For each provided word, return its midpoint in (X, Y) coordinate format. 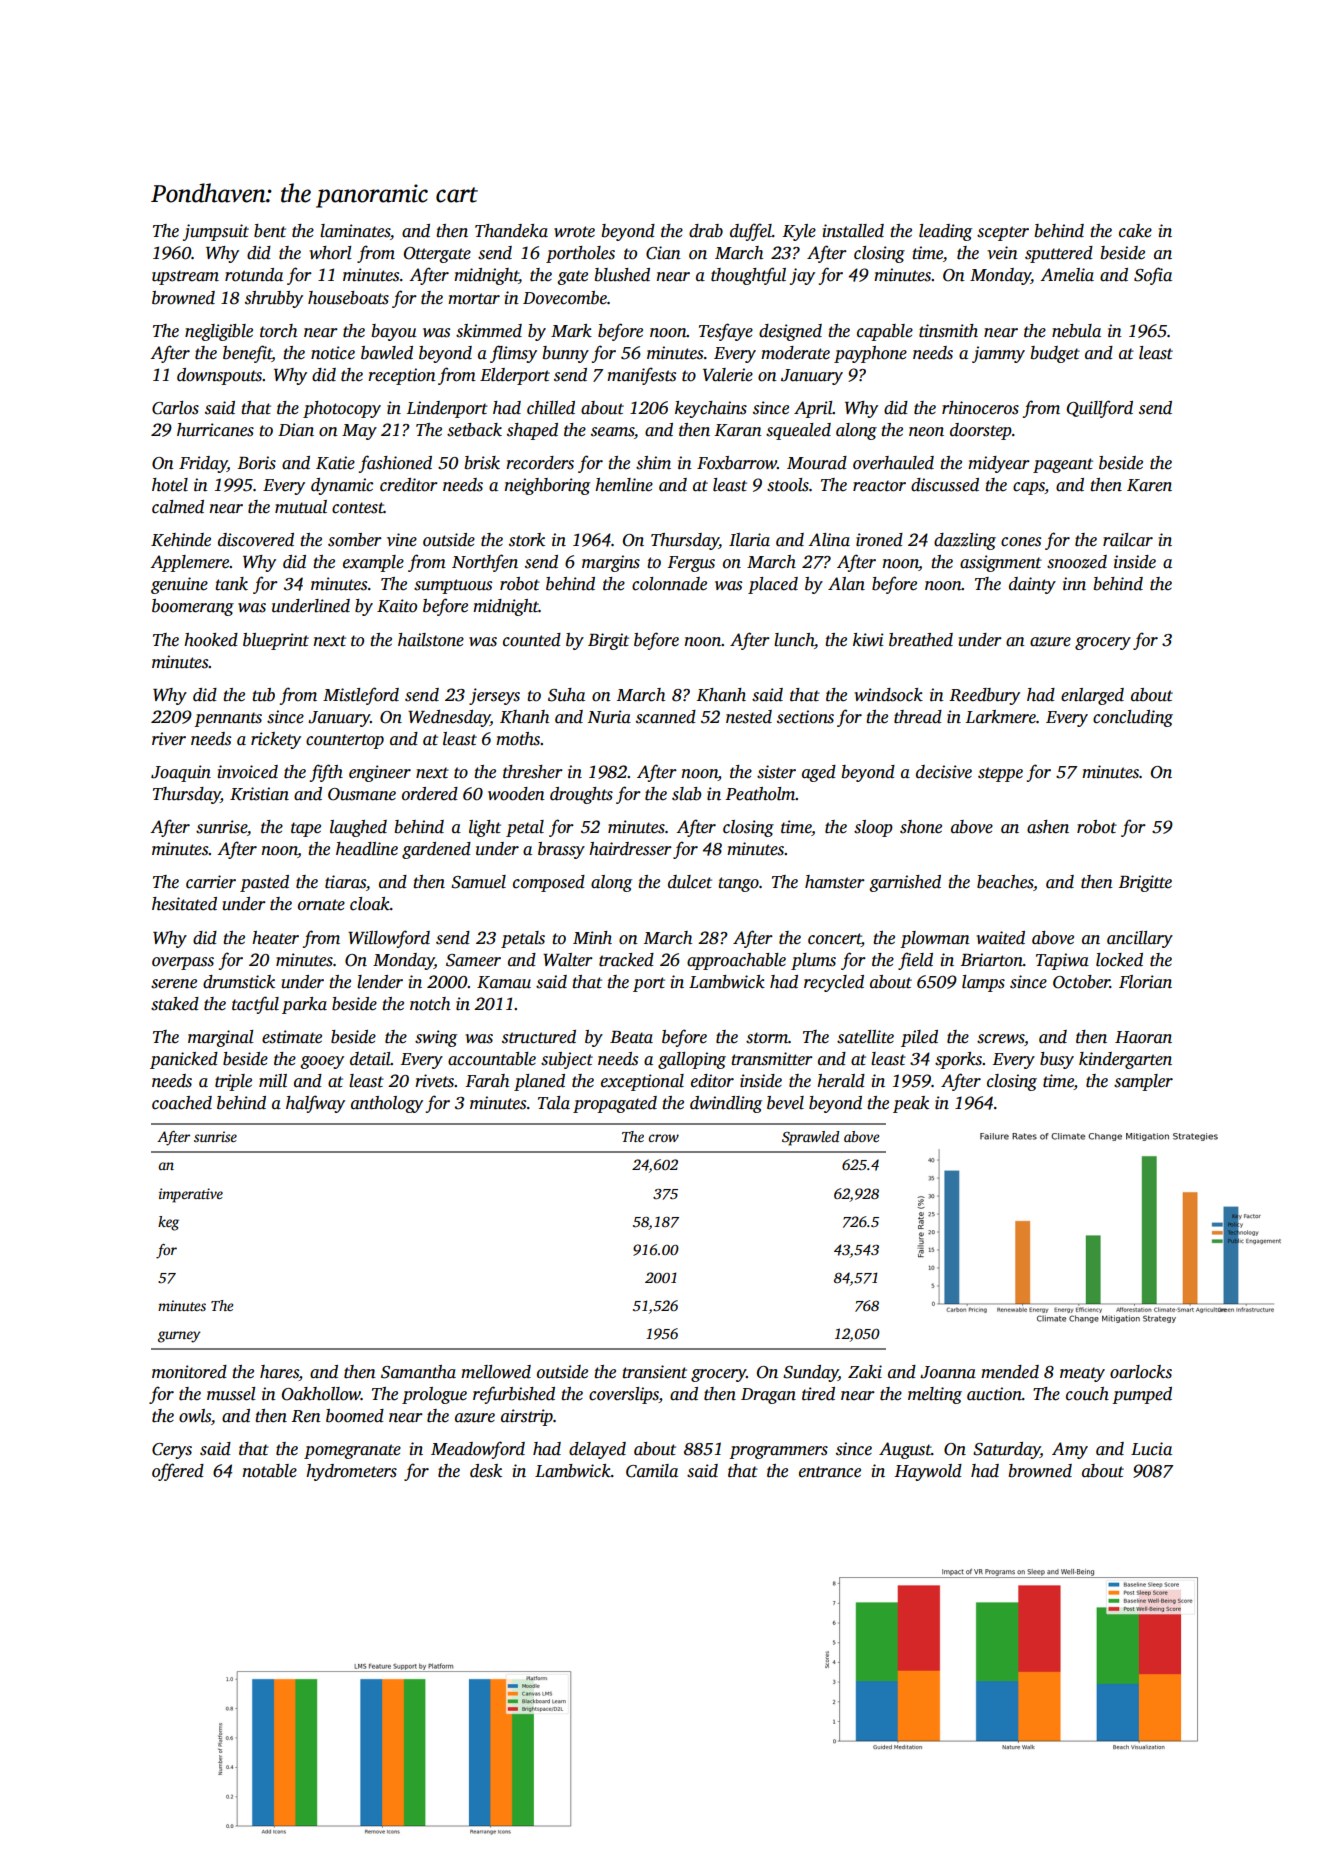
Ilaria (749, 540)
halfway (315, 1104)
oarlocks (1141, 1372)
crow (663, 1138)
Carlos (175, 408)
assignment (1001, 563)
